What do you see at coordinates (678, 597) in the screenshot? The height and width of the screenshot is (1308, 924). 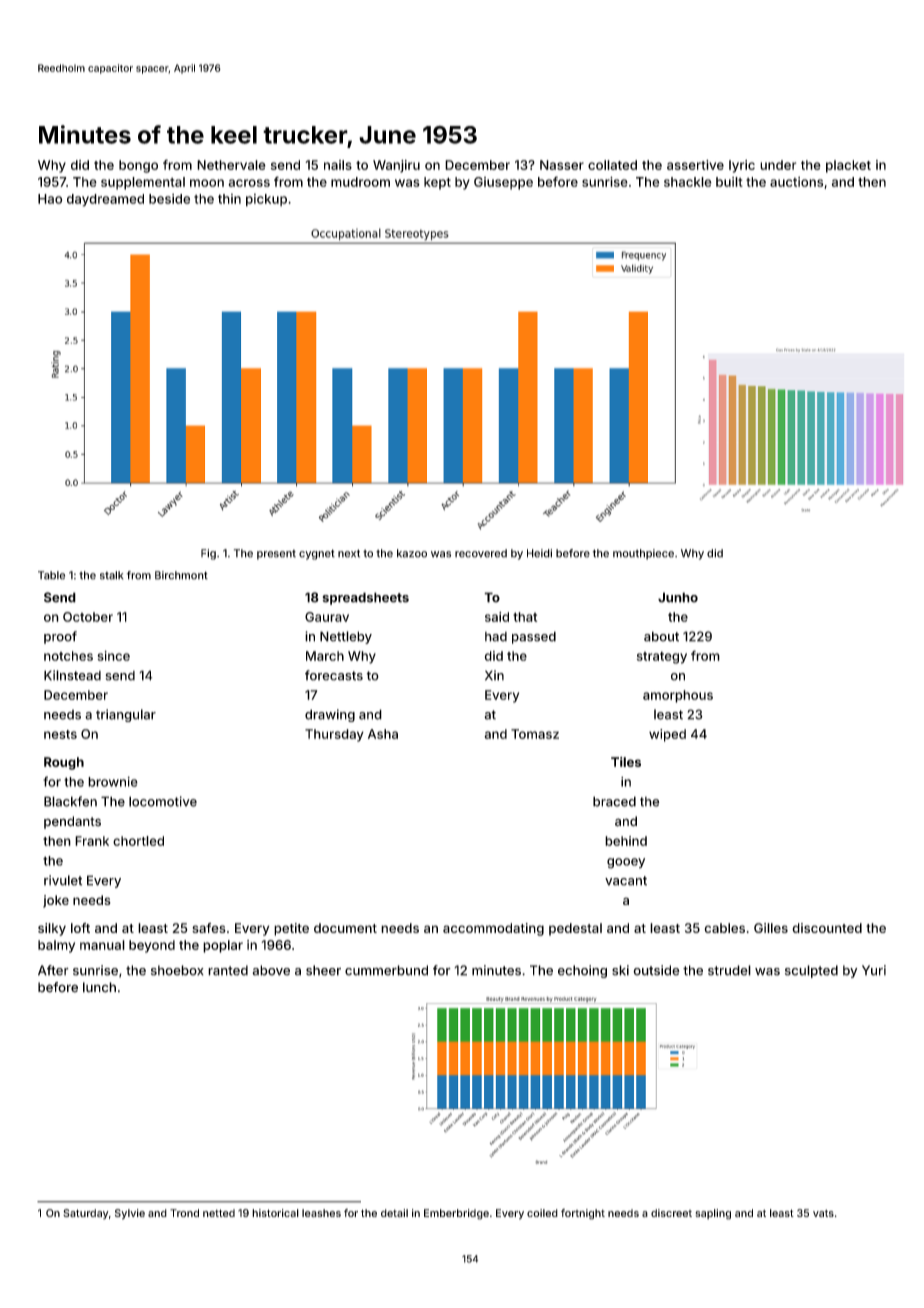 I see `Junho` at bounding box center [678, 597].
